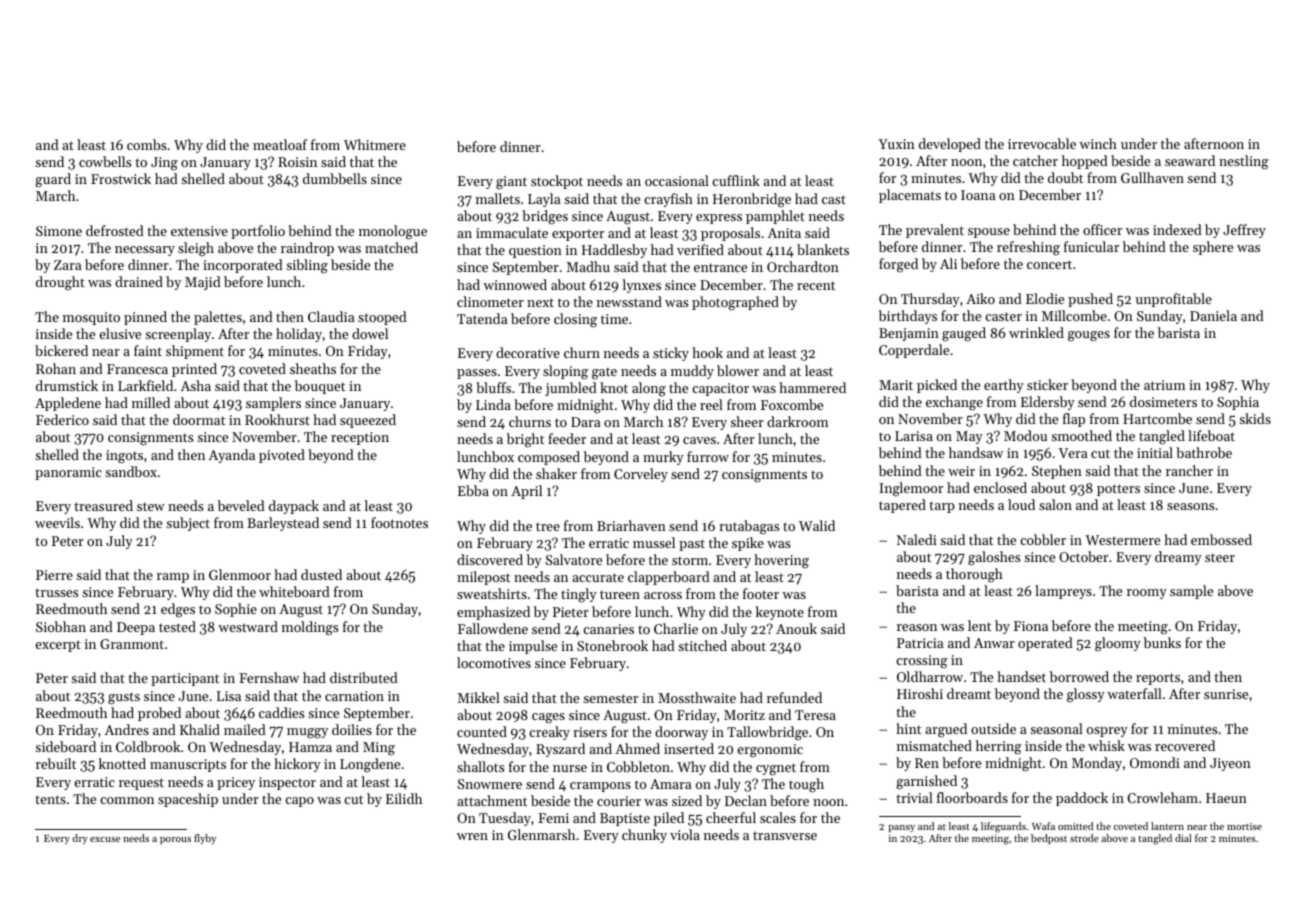 The height and width of the screenshot is (924, 1308). What do you see at coordinates (747, 421) in the screenshot?
I see `sheer` at bounding box center [747, 421].
